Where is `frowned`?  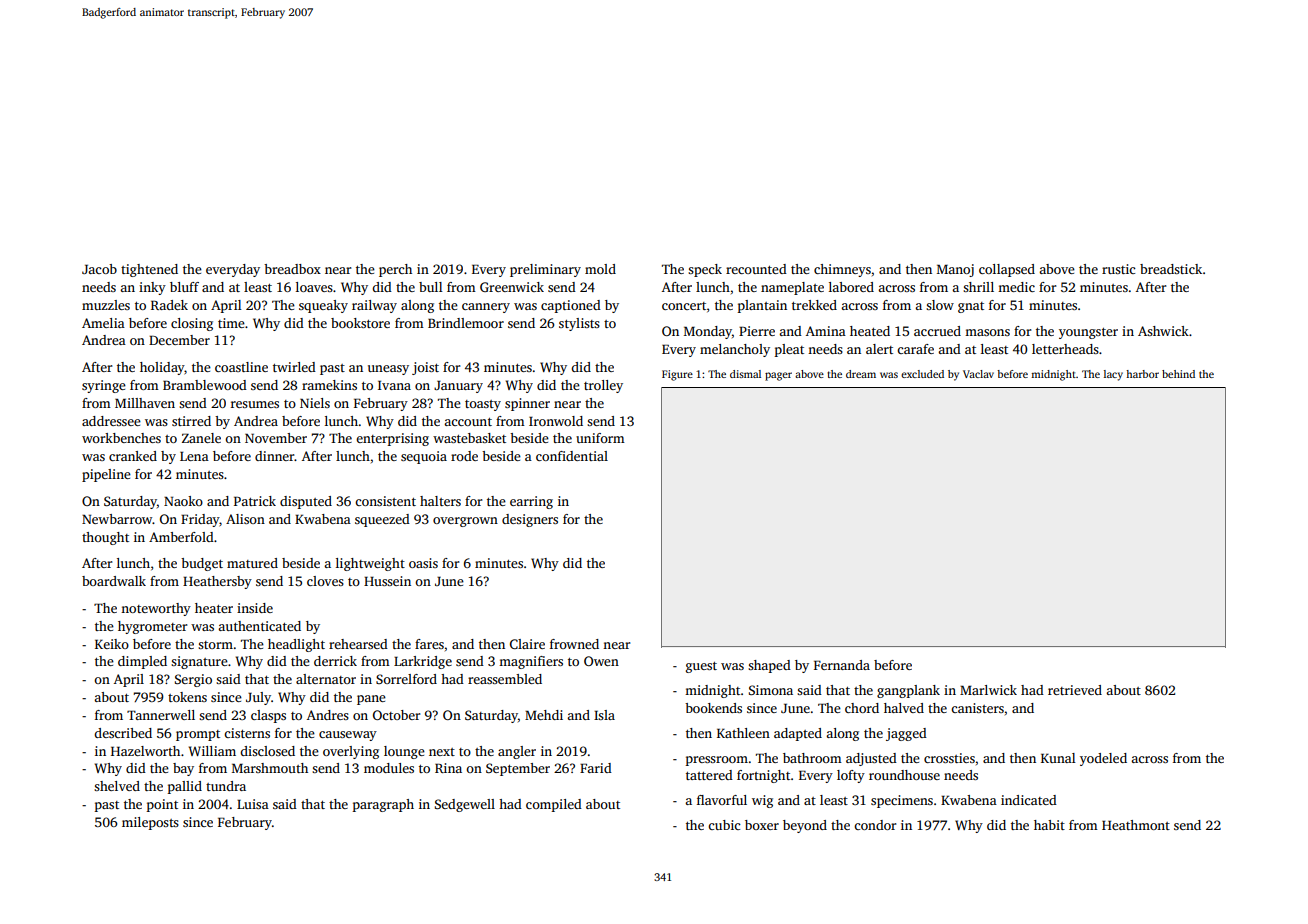
frowned is located at coordinates (574, 644).
